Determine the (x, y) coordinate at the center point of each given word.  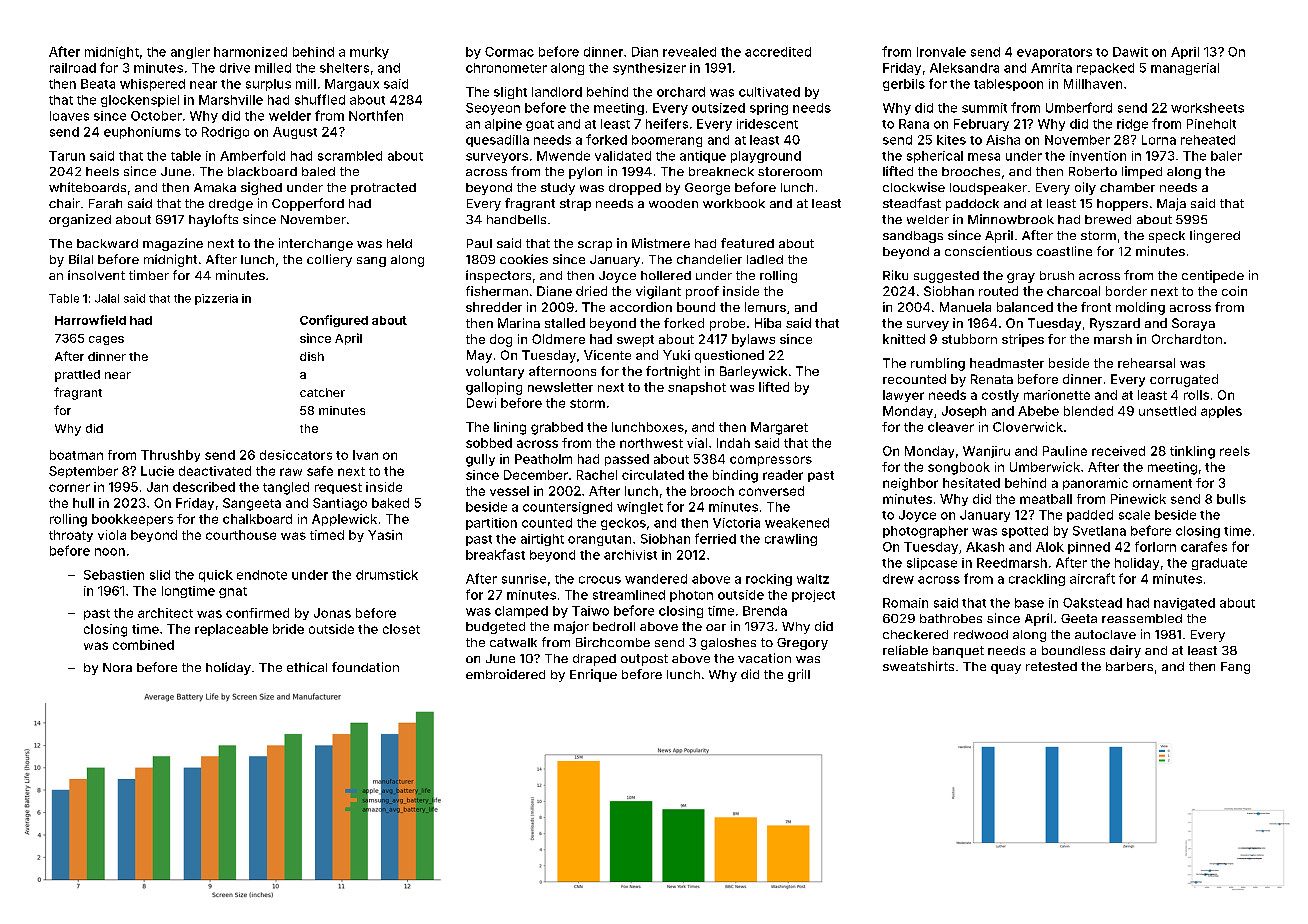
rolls (1196, 395)
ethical (307, 667)
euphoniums (142, 133)
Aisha (1003, 140)
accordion (641, 307)
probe (727, 324)
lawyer (903, 396)
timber (149, 275)
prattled (77, 376)
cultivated (769, 92)
